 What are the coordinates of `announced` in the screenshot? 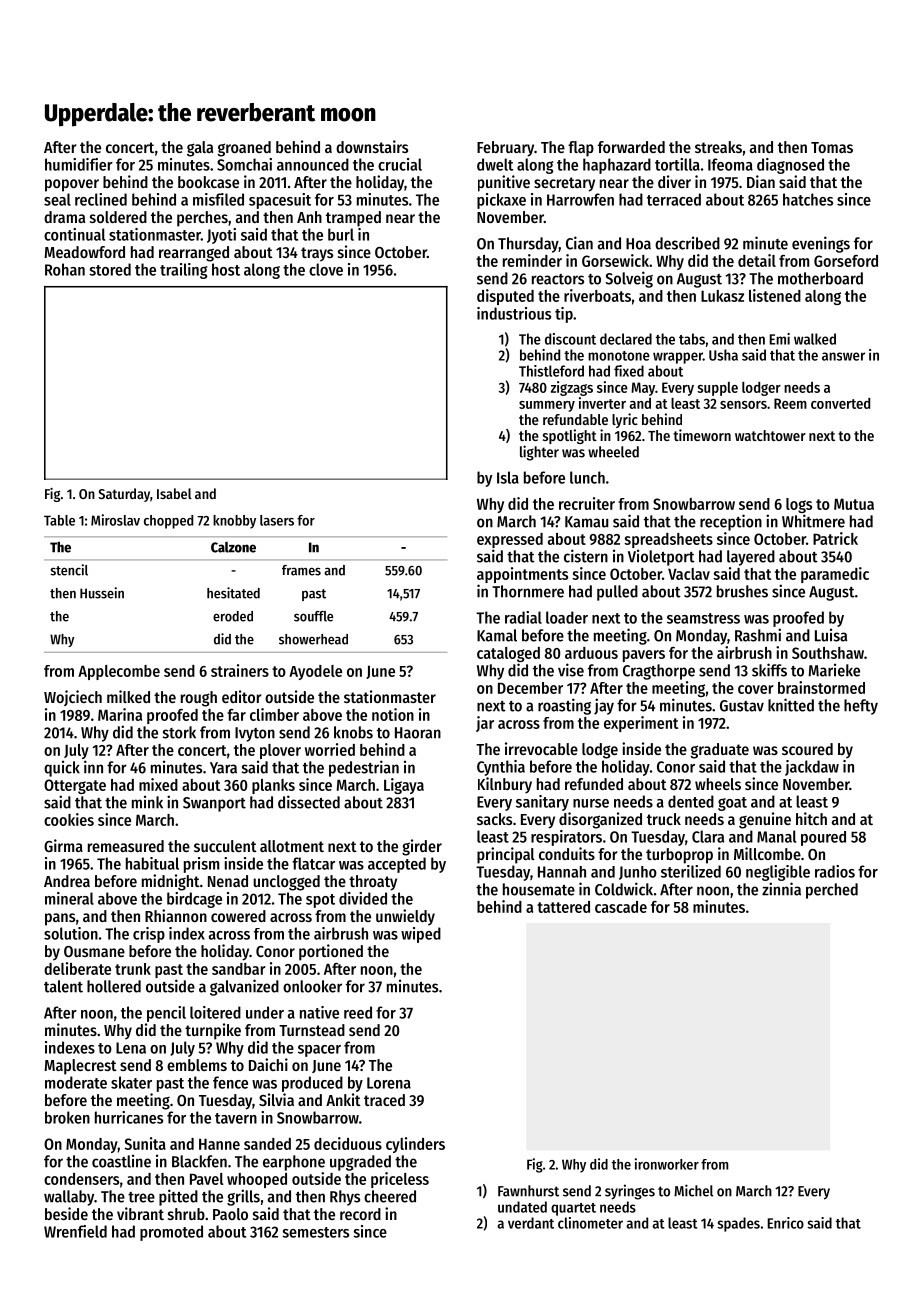 It's located at (313, 164).
